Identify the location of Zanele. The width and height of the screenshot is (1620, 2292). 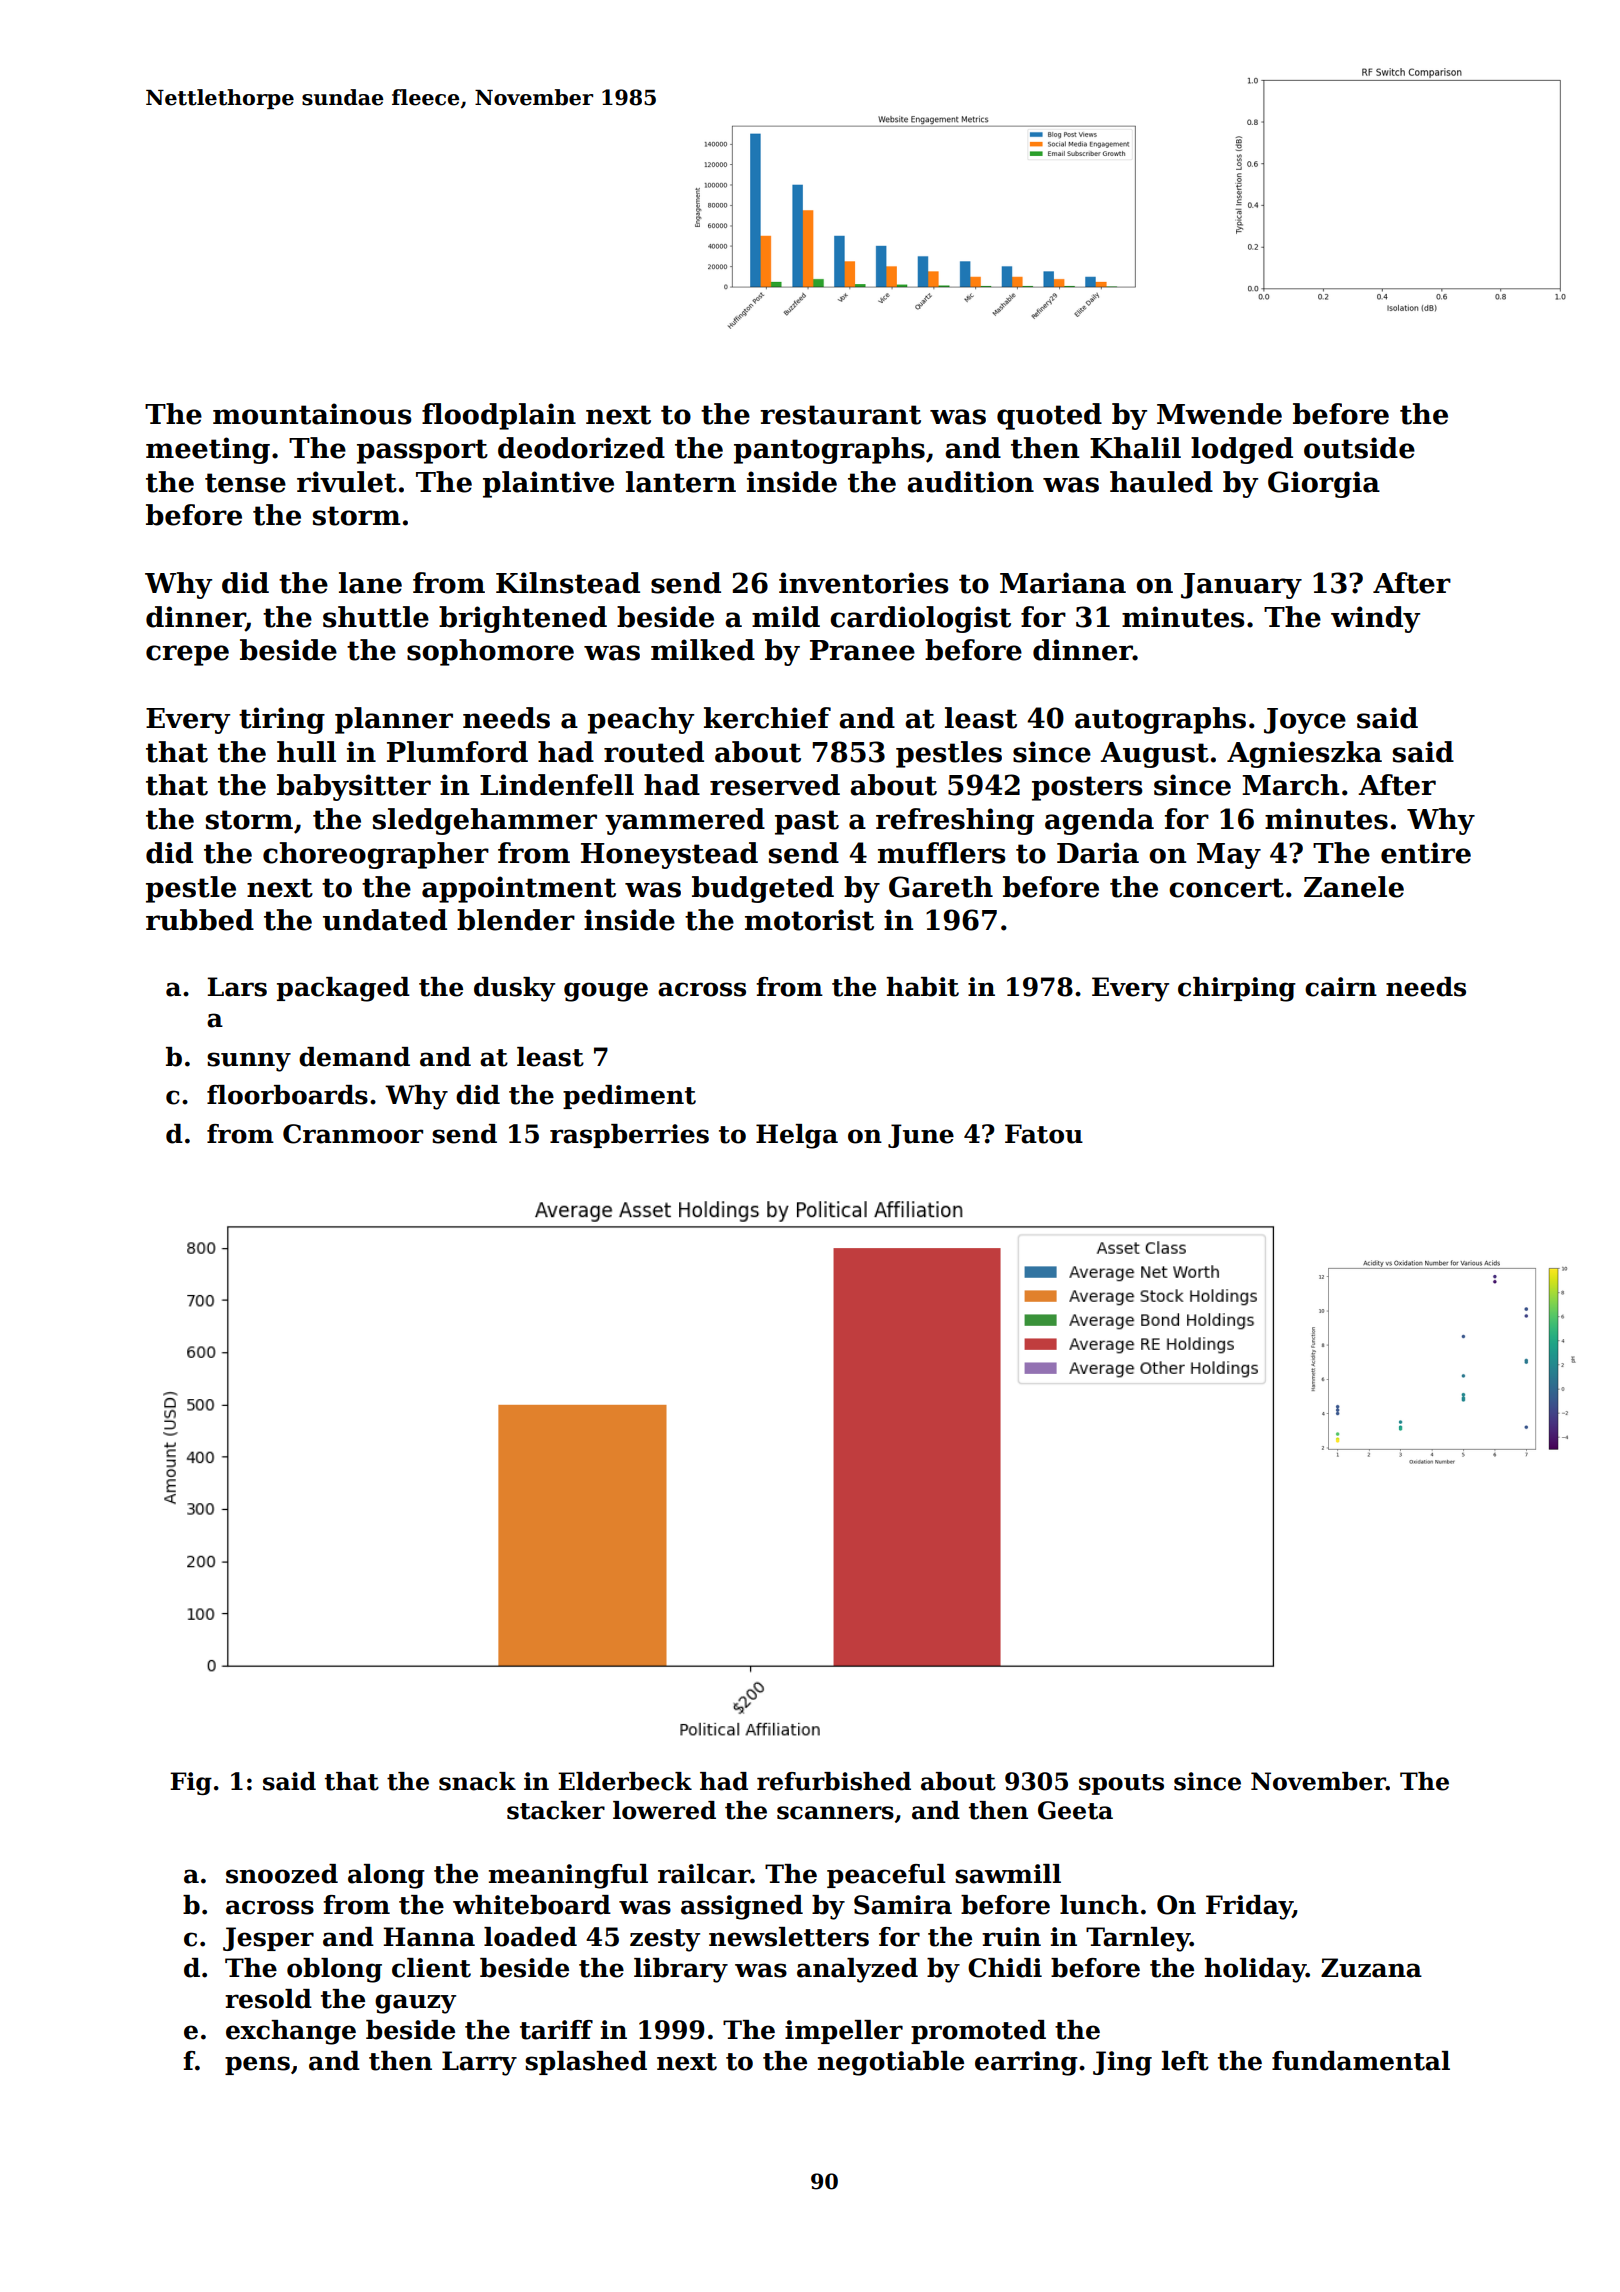
(1354, 887).
